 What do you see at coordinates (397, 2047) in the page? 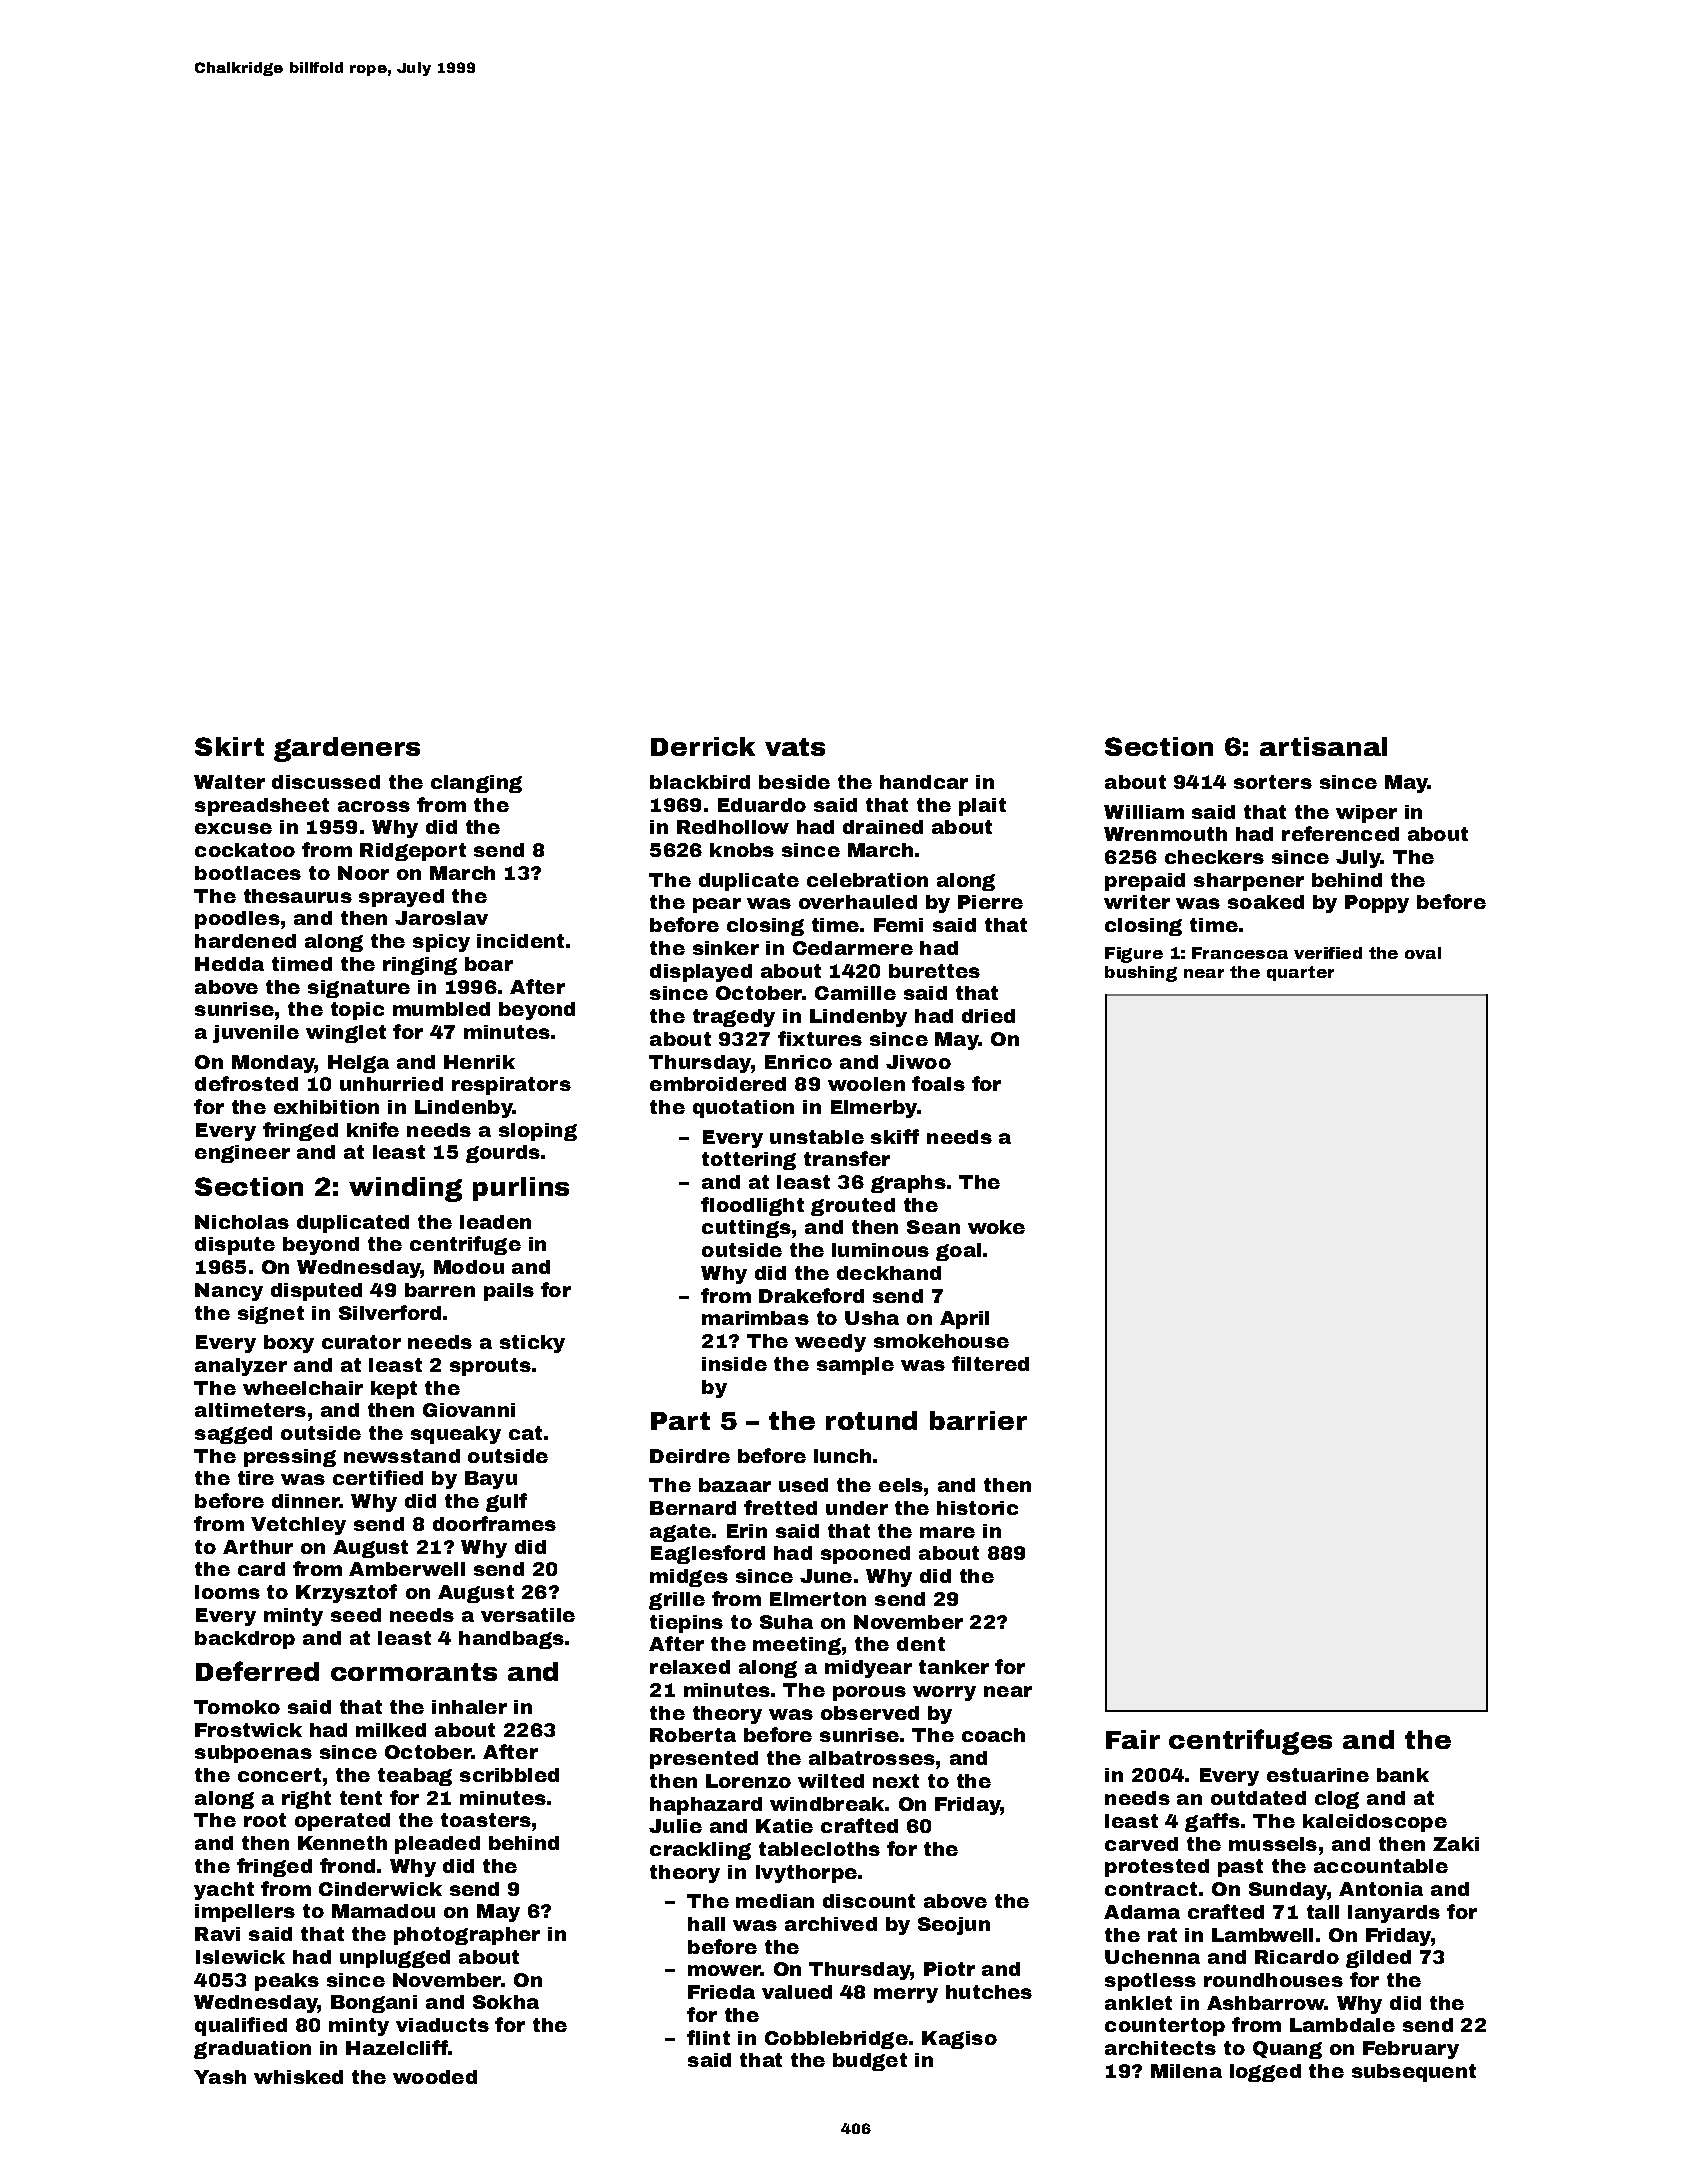
I see `Hazelcliff` at bounding box center [397, 2047].
